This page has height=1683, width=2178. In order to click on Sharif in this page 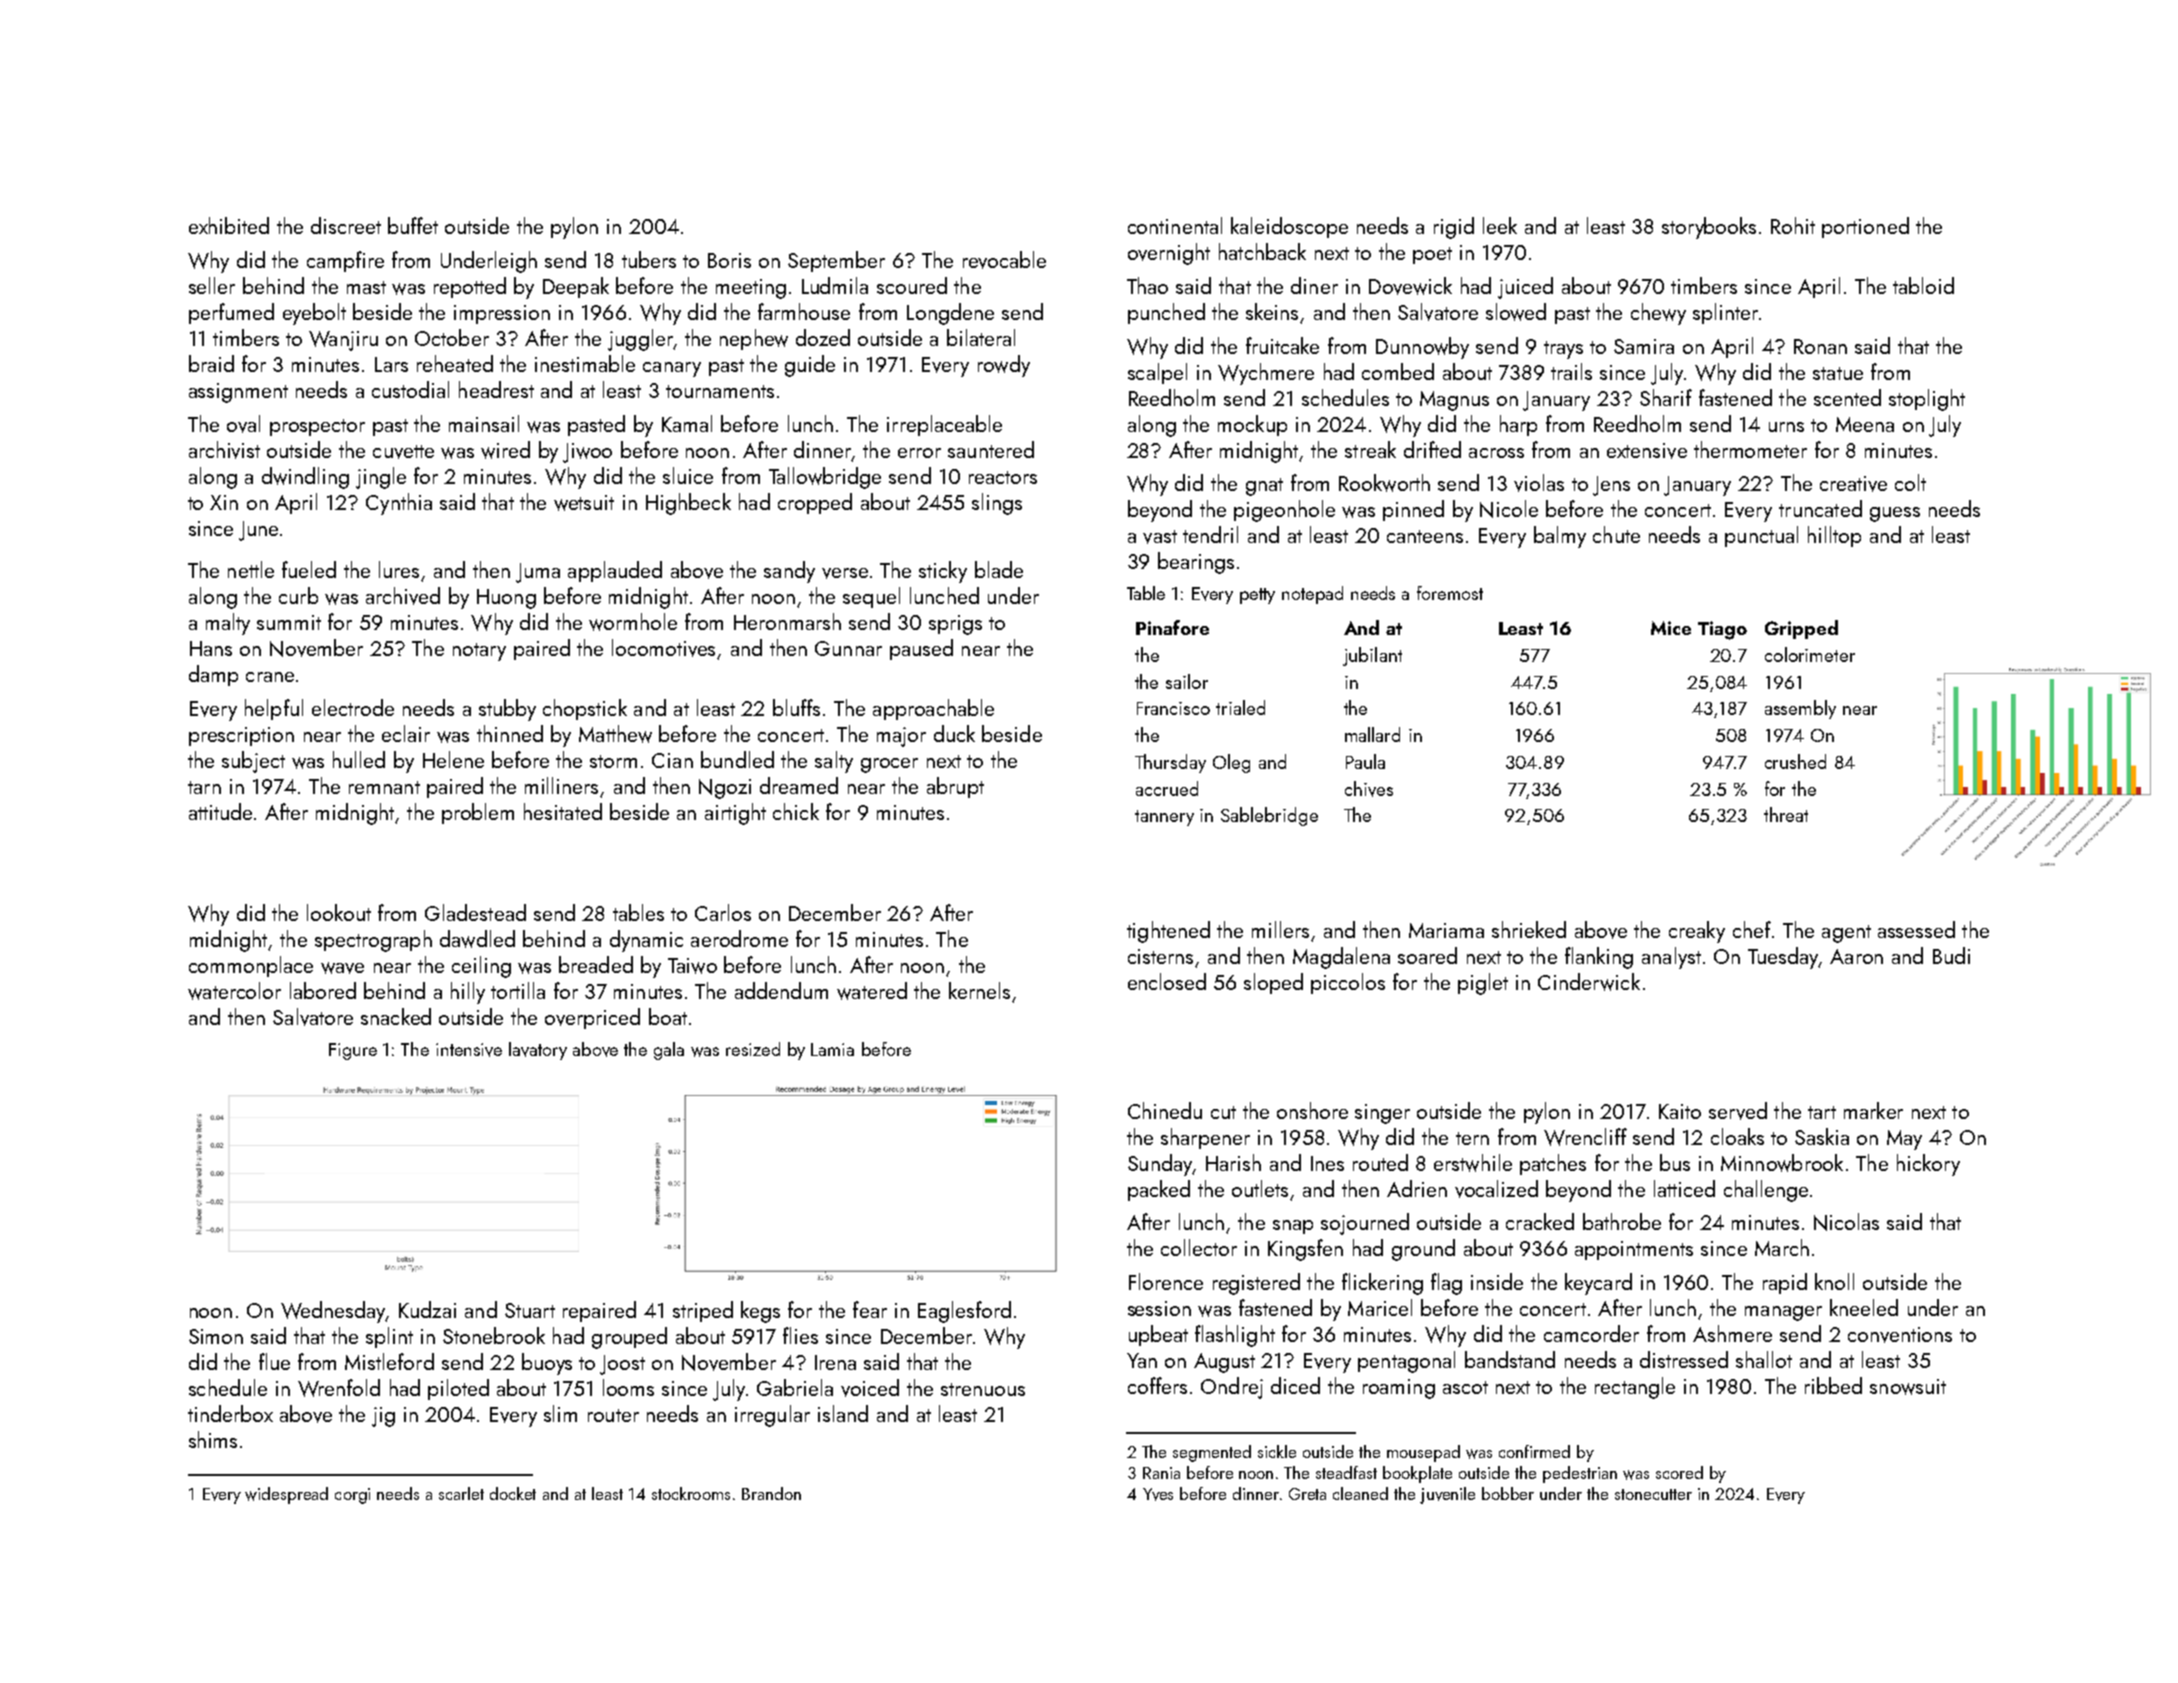, I will do `click(1666, 397)`.
